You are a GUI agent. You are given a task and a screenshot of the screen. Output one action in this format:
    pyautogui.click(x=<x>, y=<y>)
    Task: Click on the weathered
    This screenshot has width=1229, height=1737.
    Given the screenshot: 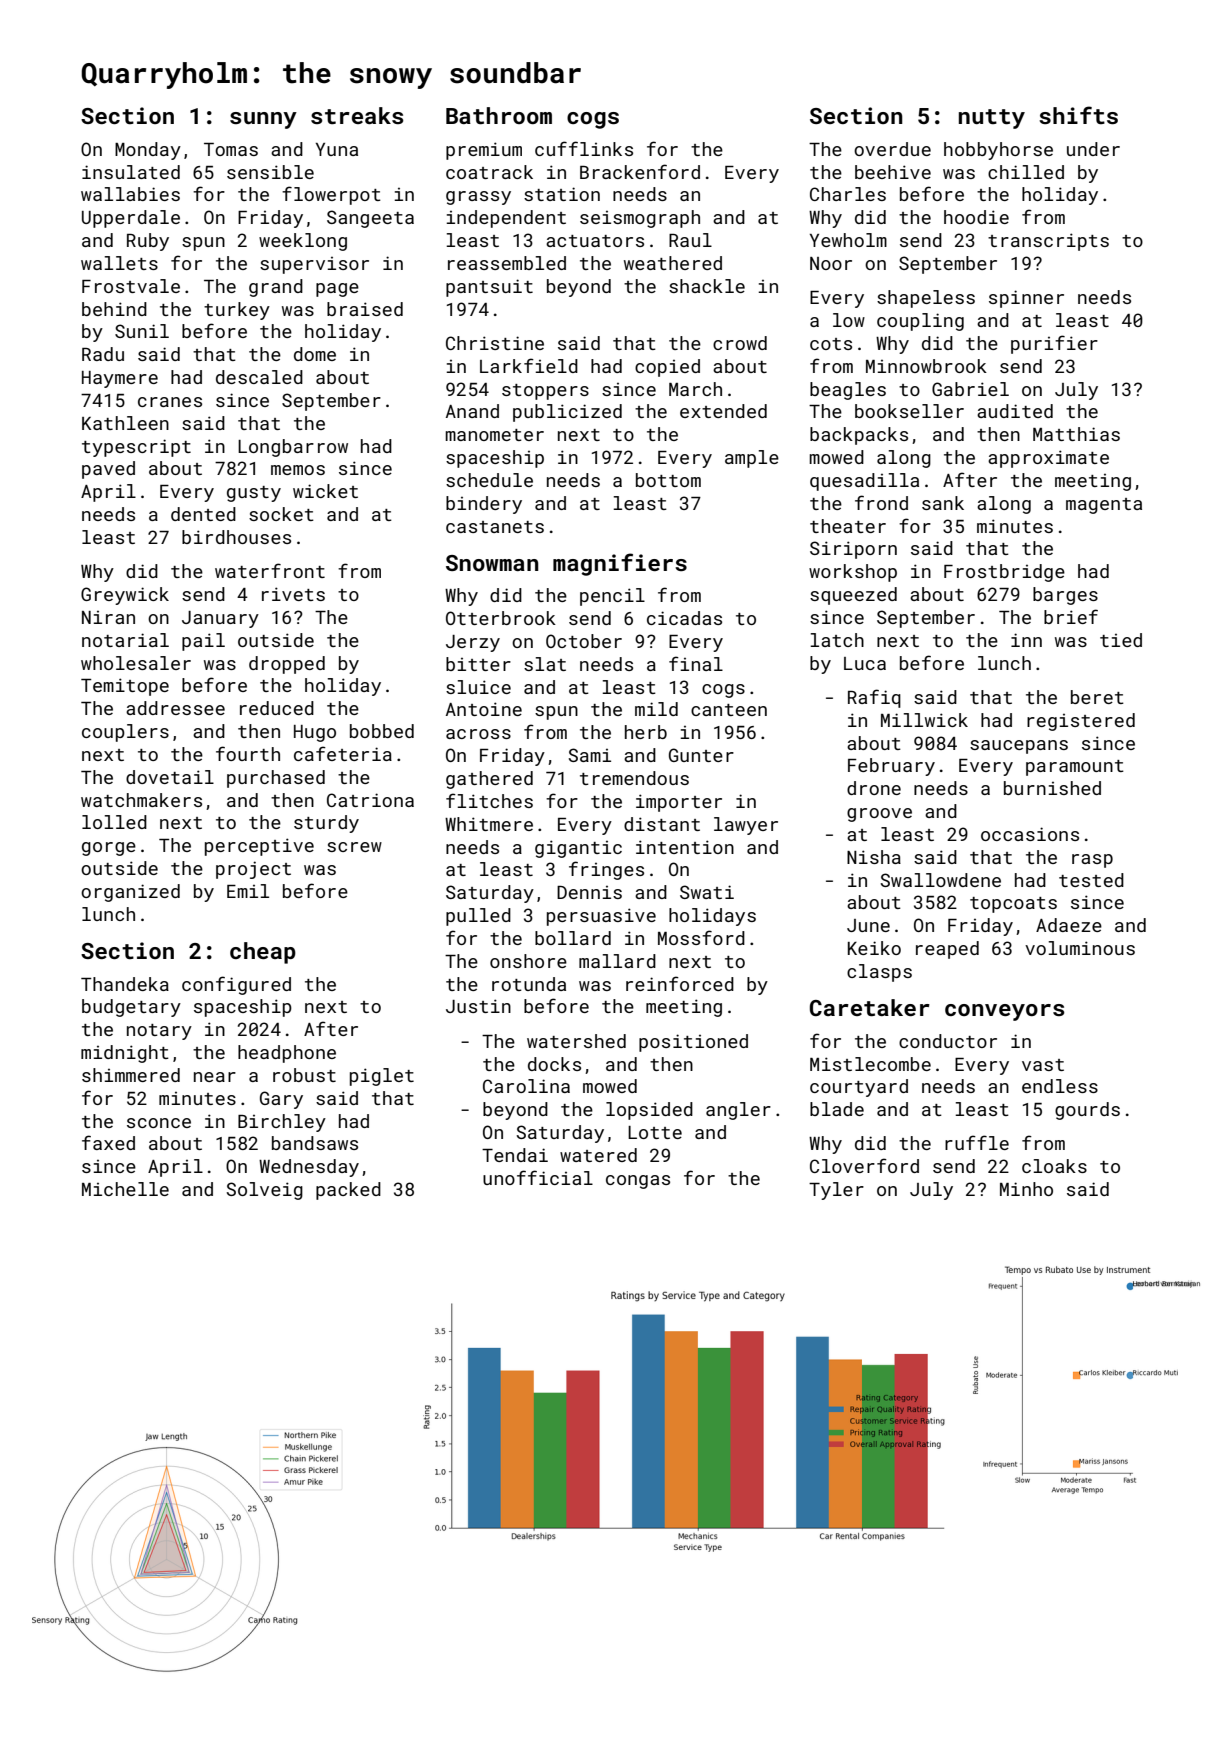 What is the action you would take?
    pyautogui.click(x=673, y=263)
